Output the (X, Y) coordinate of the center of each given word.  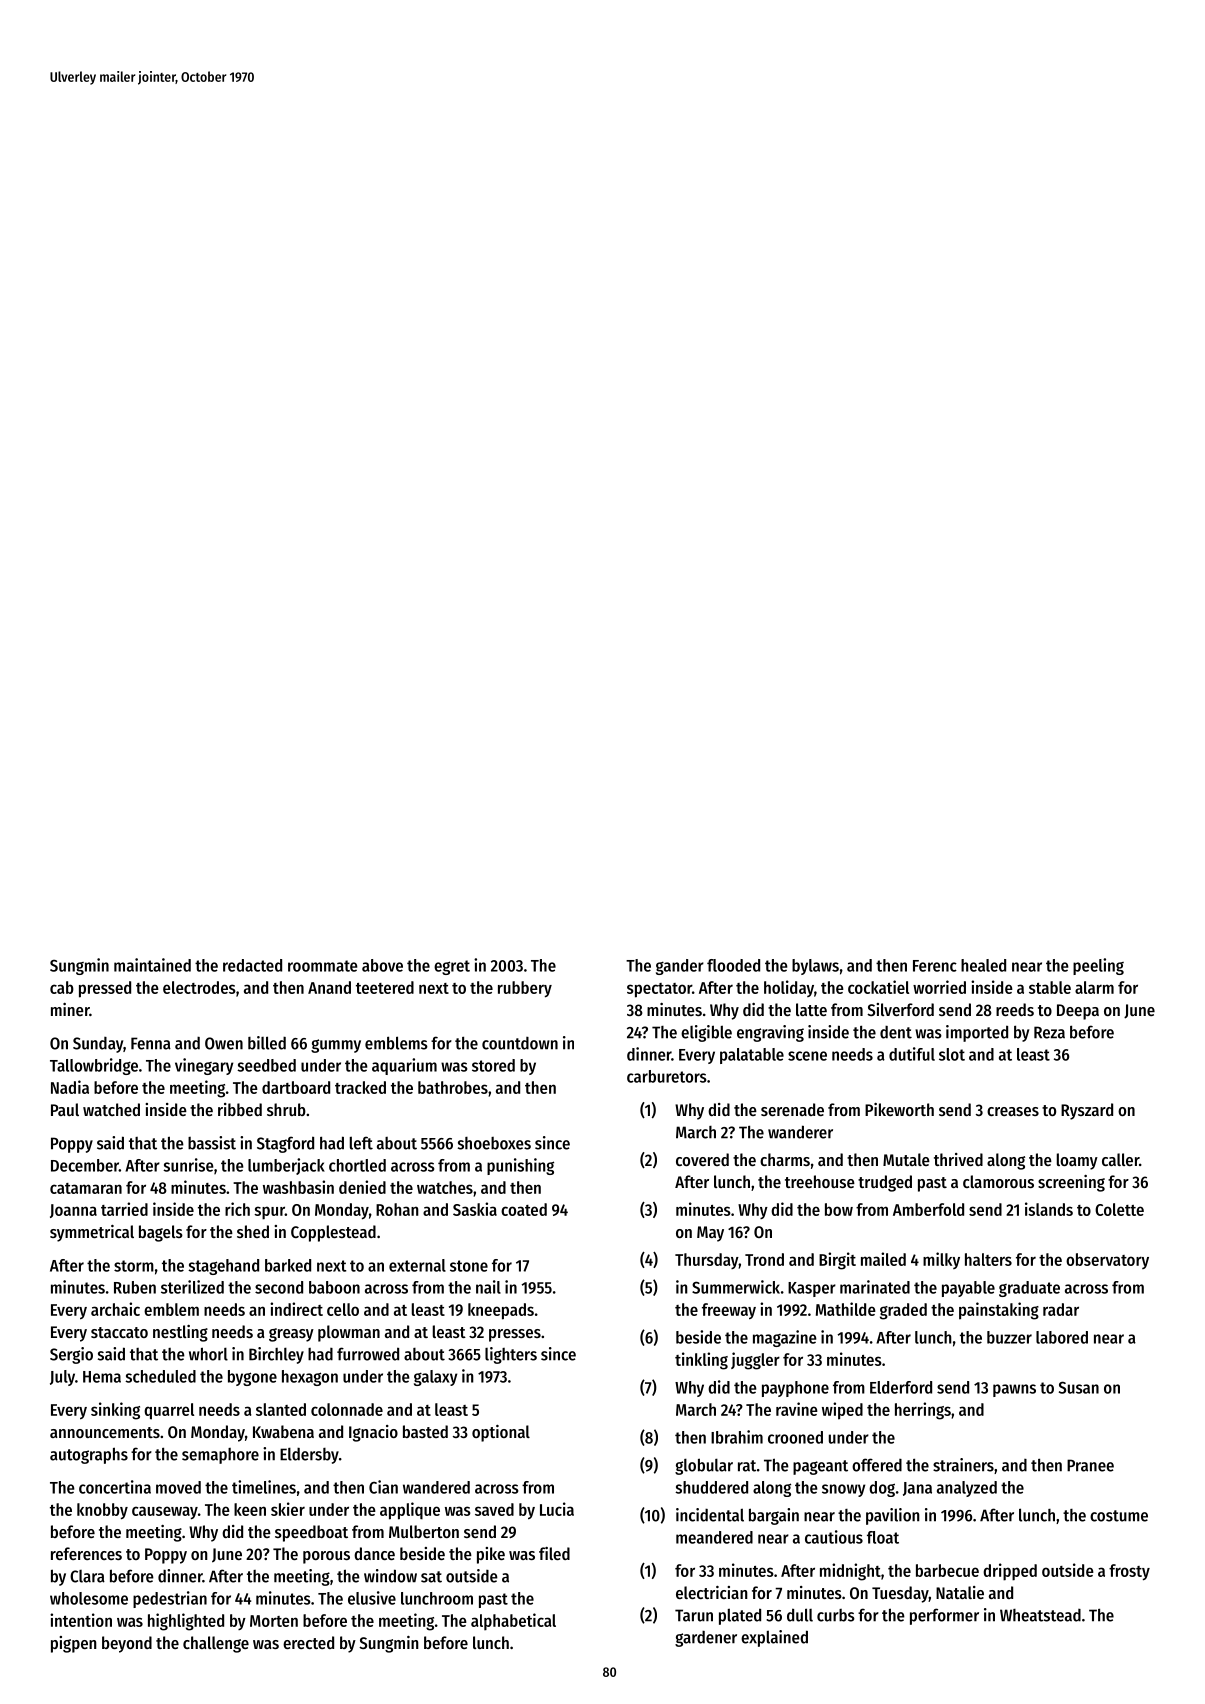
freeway (729, 1311)
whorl (208, 1354)
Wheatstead (1040, 1615)
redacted (252, 965)
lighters (511, 1355)
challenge (216, 1644)
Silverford (900, 1009)
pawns (1014, 1390)
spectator (659, 990)
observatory (1107, 1261)
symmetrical (92, 1233)
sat (431, 1577)
